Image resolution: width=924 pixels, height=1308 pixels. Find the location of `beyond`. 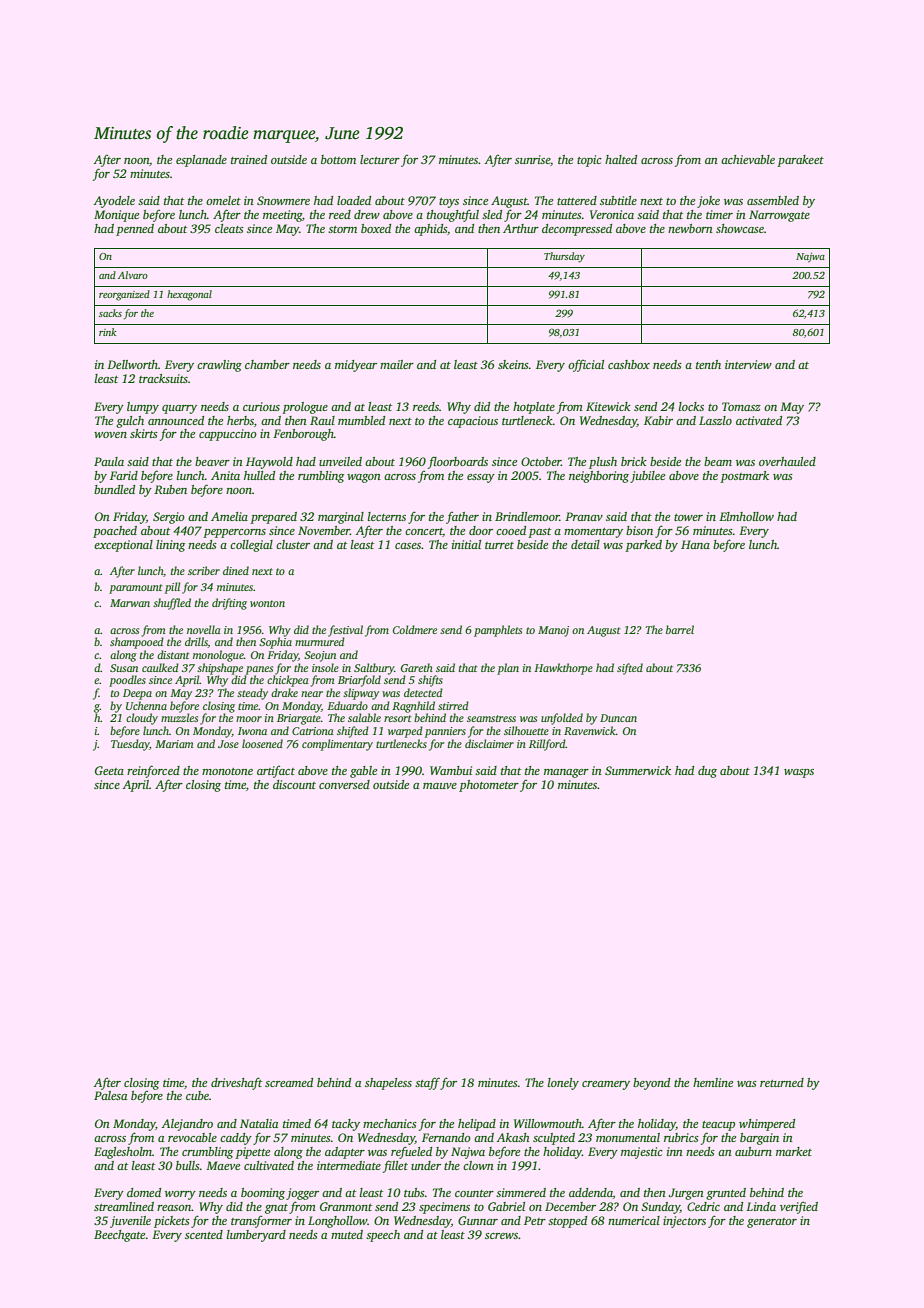

beyond is located at coordinates (651, 1084).
